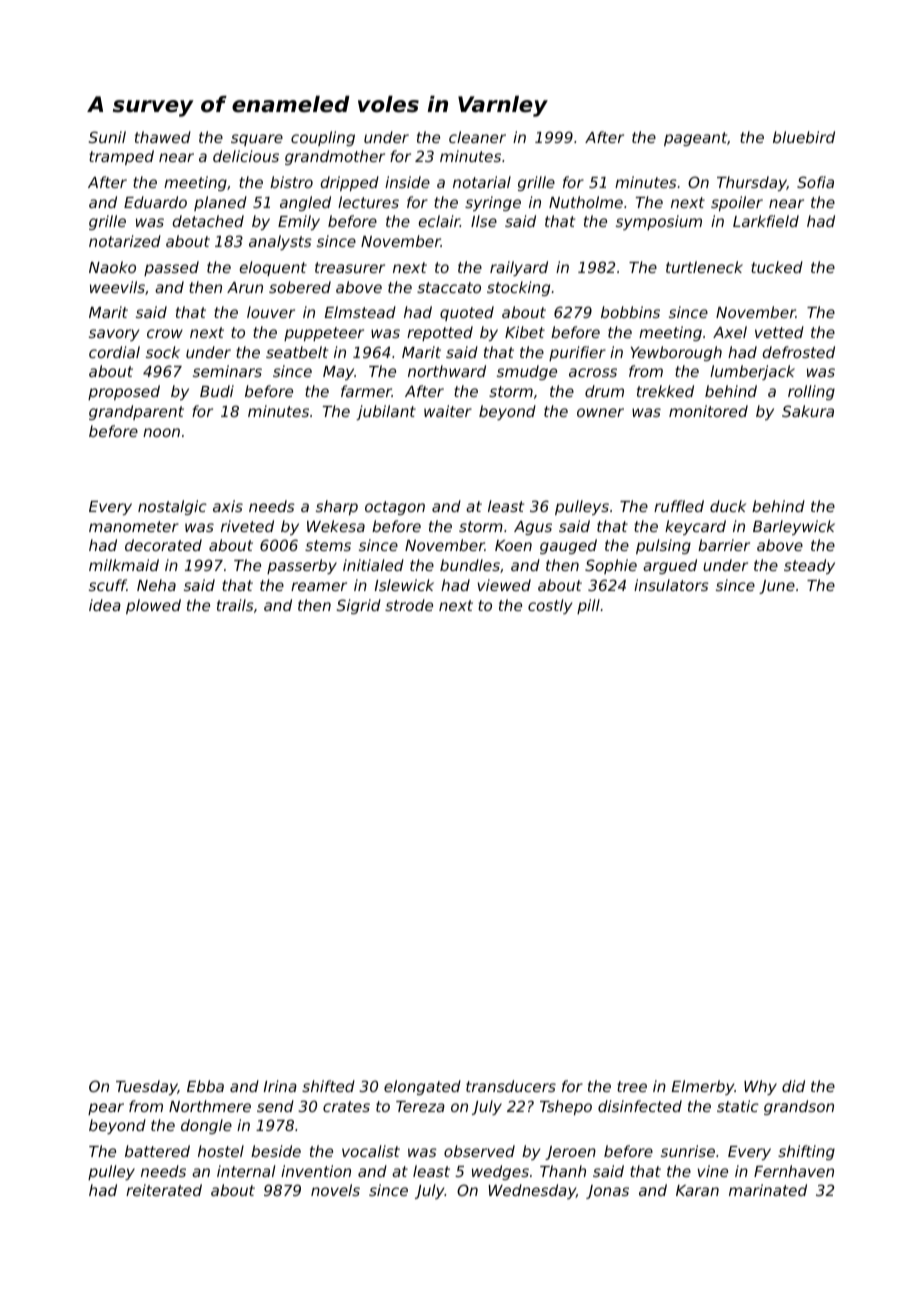 This page has width=924, height=1314. What do you see at coordinates (695, 139) in the page?
I see `pageant` at bounding box center [695, 139].
